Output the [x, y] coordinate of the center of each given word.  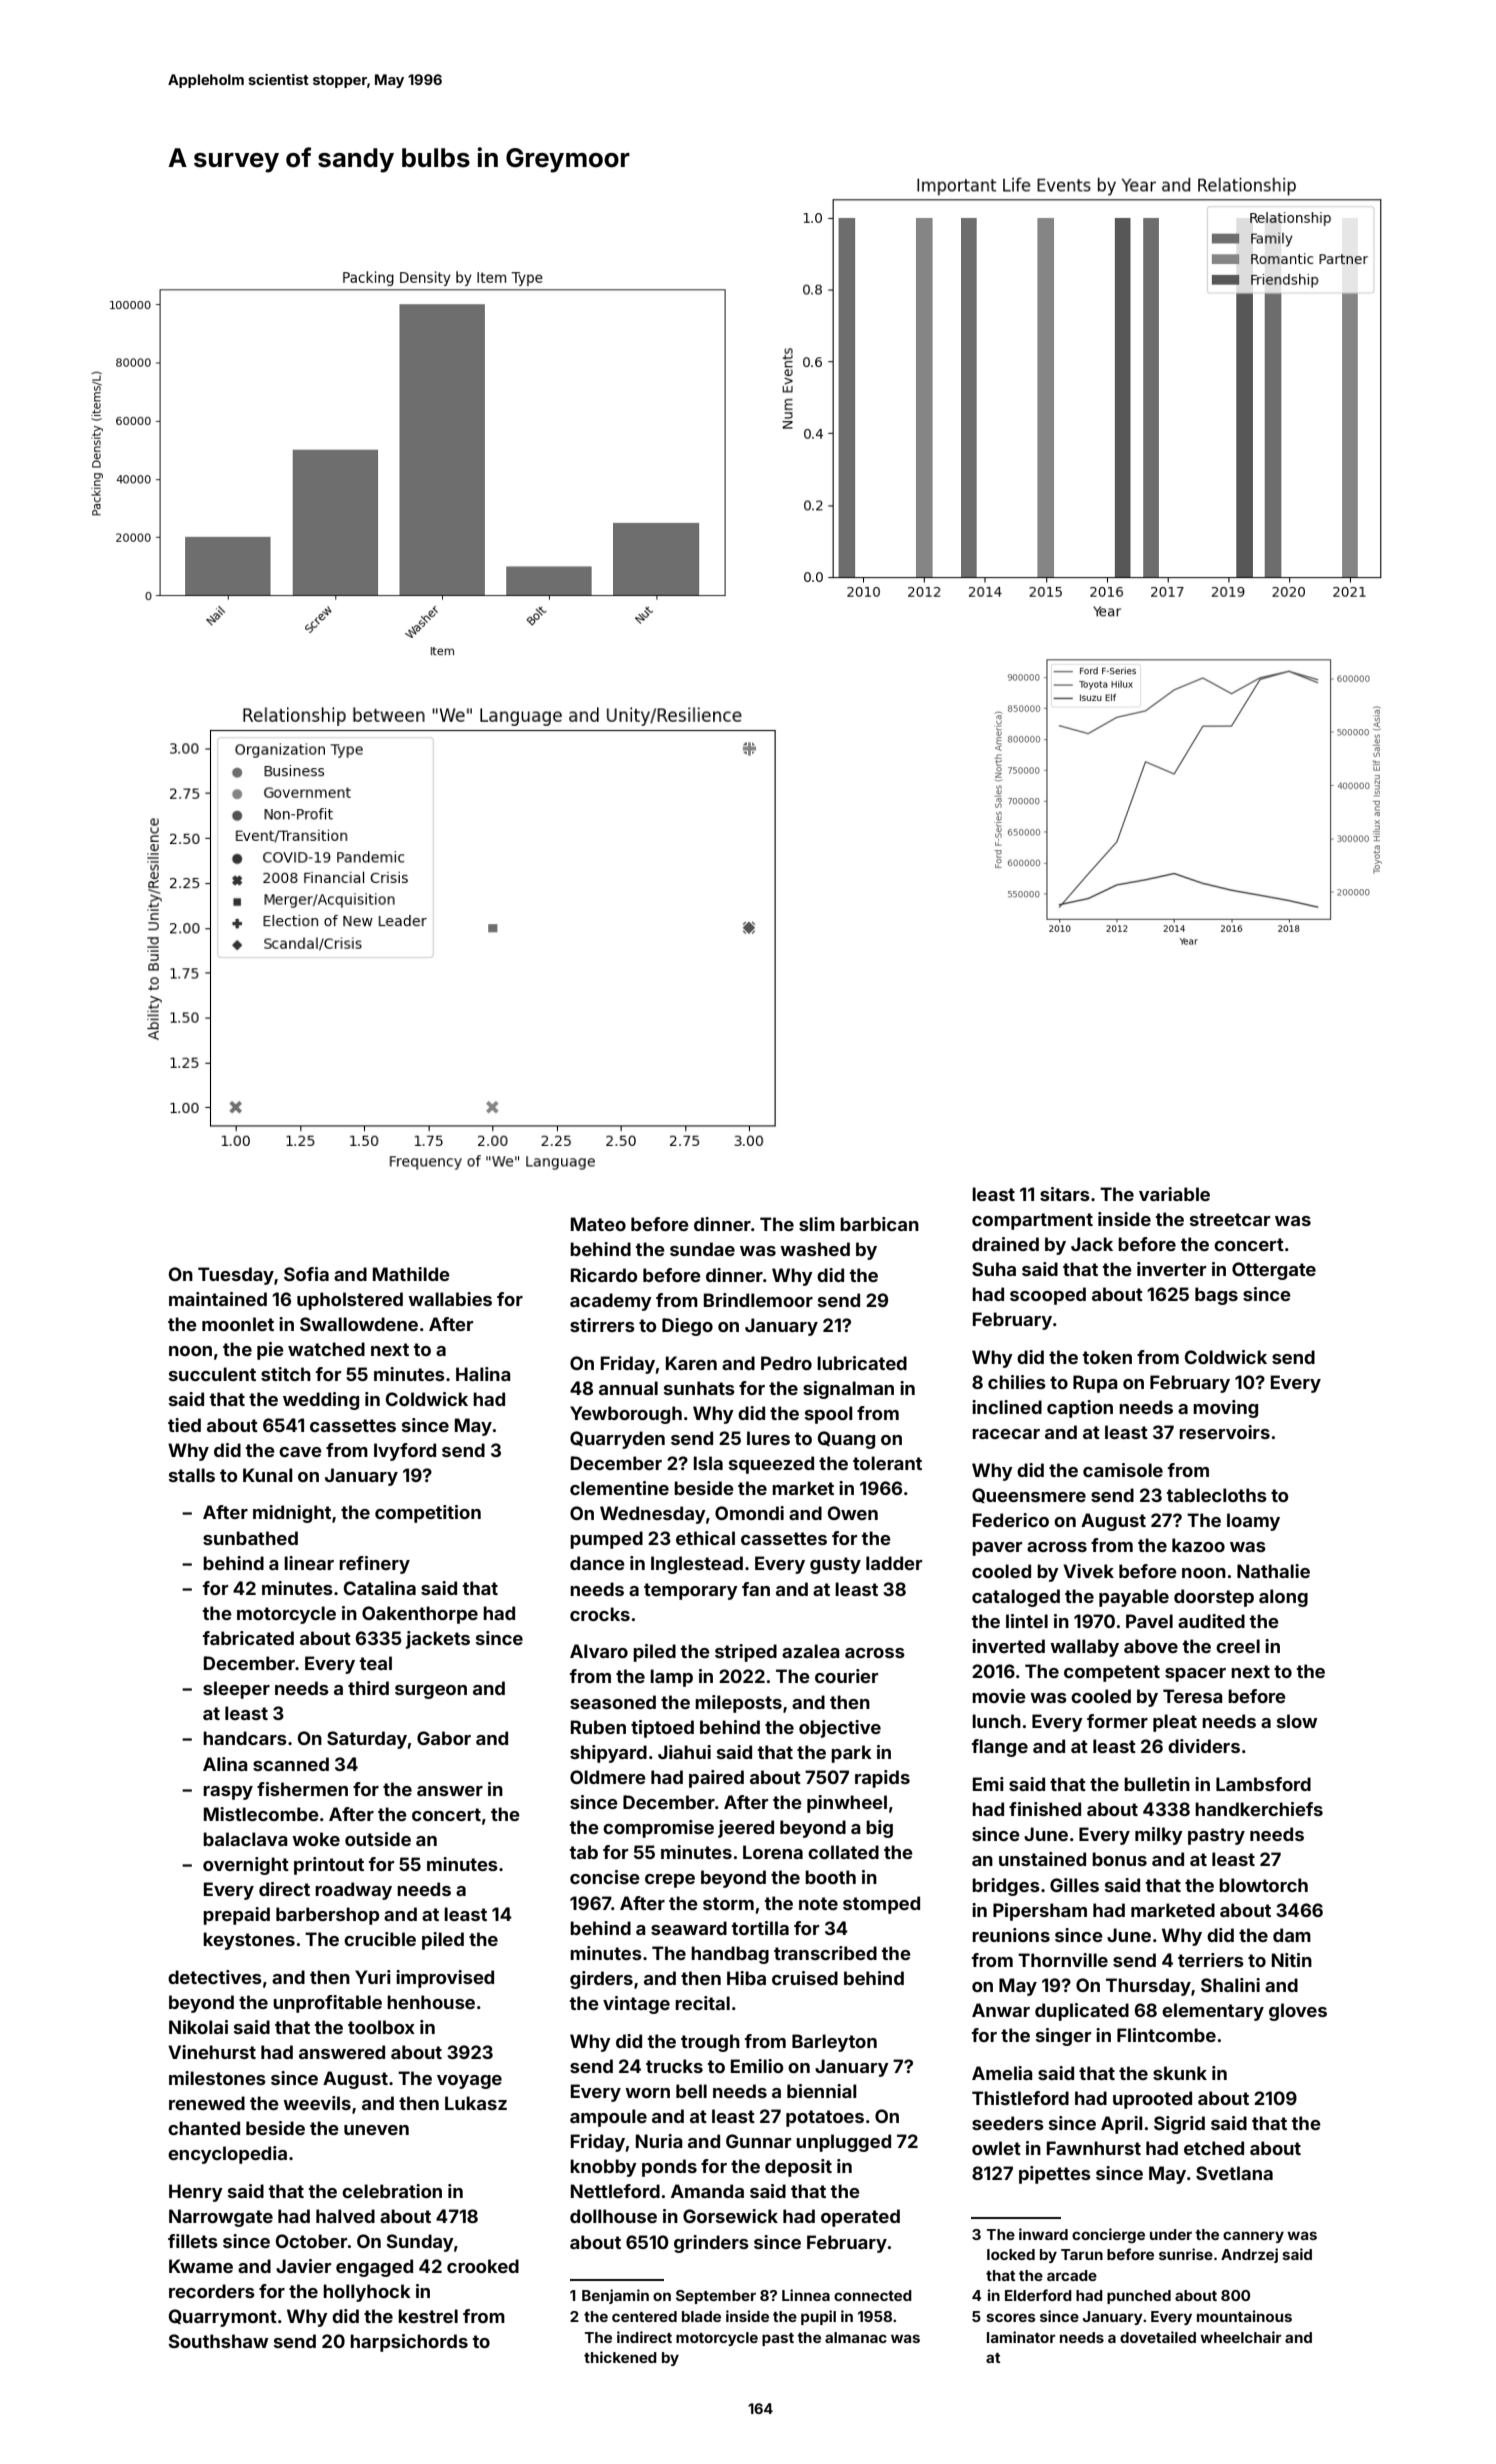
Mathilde [411, 1274]
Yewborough [626, 1415]
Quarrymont [223, 2318]
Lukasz [476, 2103]
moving [1225, 1409]
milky [1159, 1836]
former [1117, 1721]
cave [300, 1452]
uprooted [1152, 2100]
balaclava [245, 1839]
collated [843, 1852]
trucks [674, 2066]
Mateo [598, 1224]
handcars [245, 1738]
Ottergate [1274, 1271]
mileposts [738, 1704]
